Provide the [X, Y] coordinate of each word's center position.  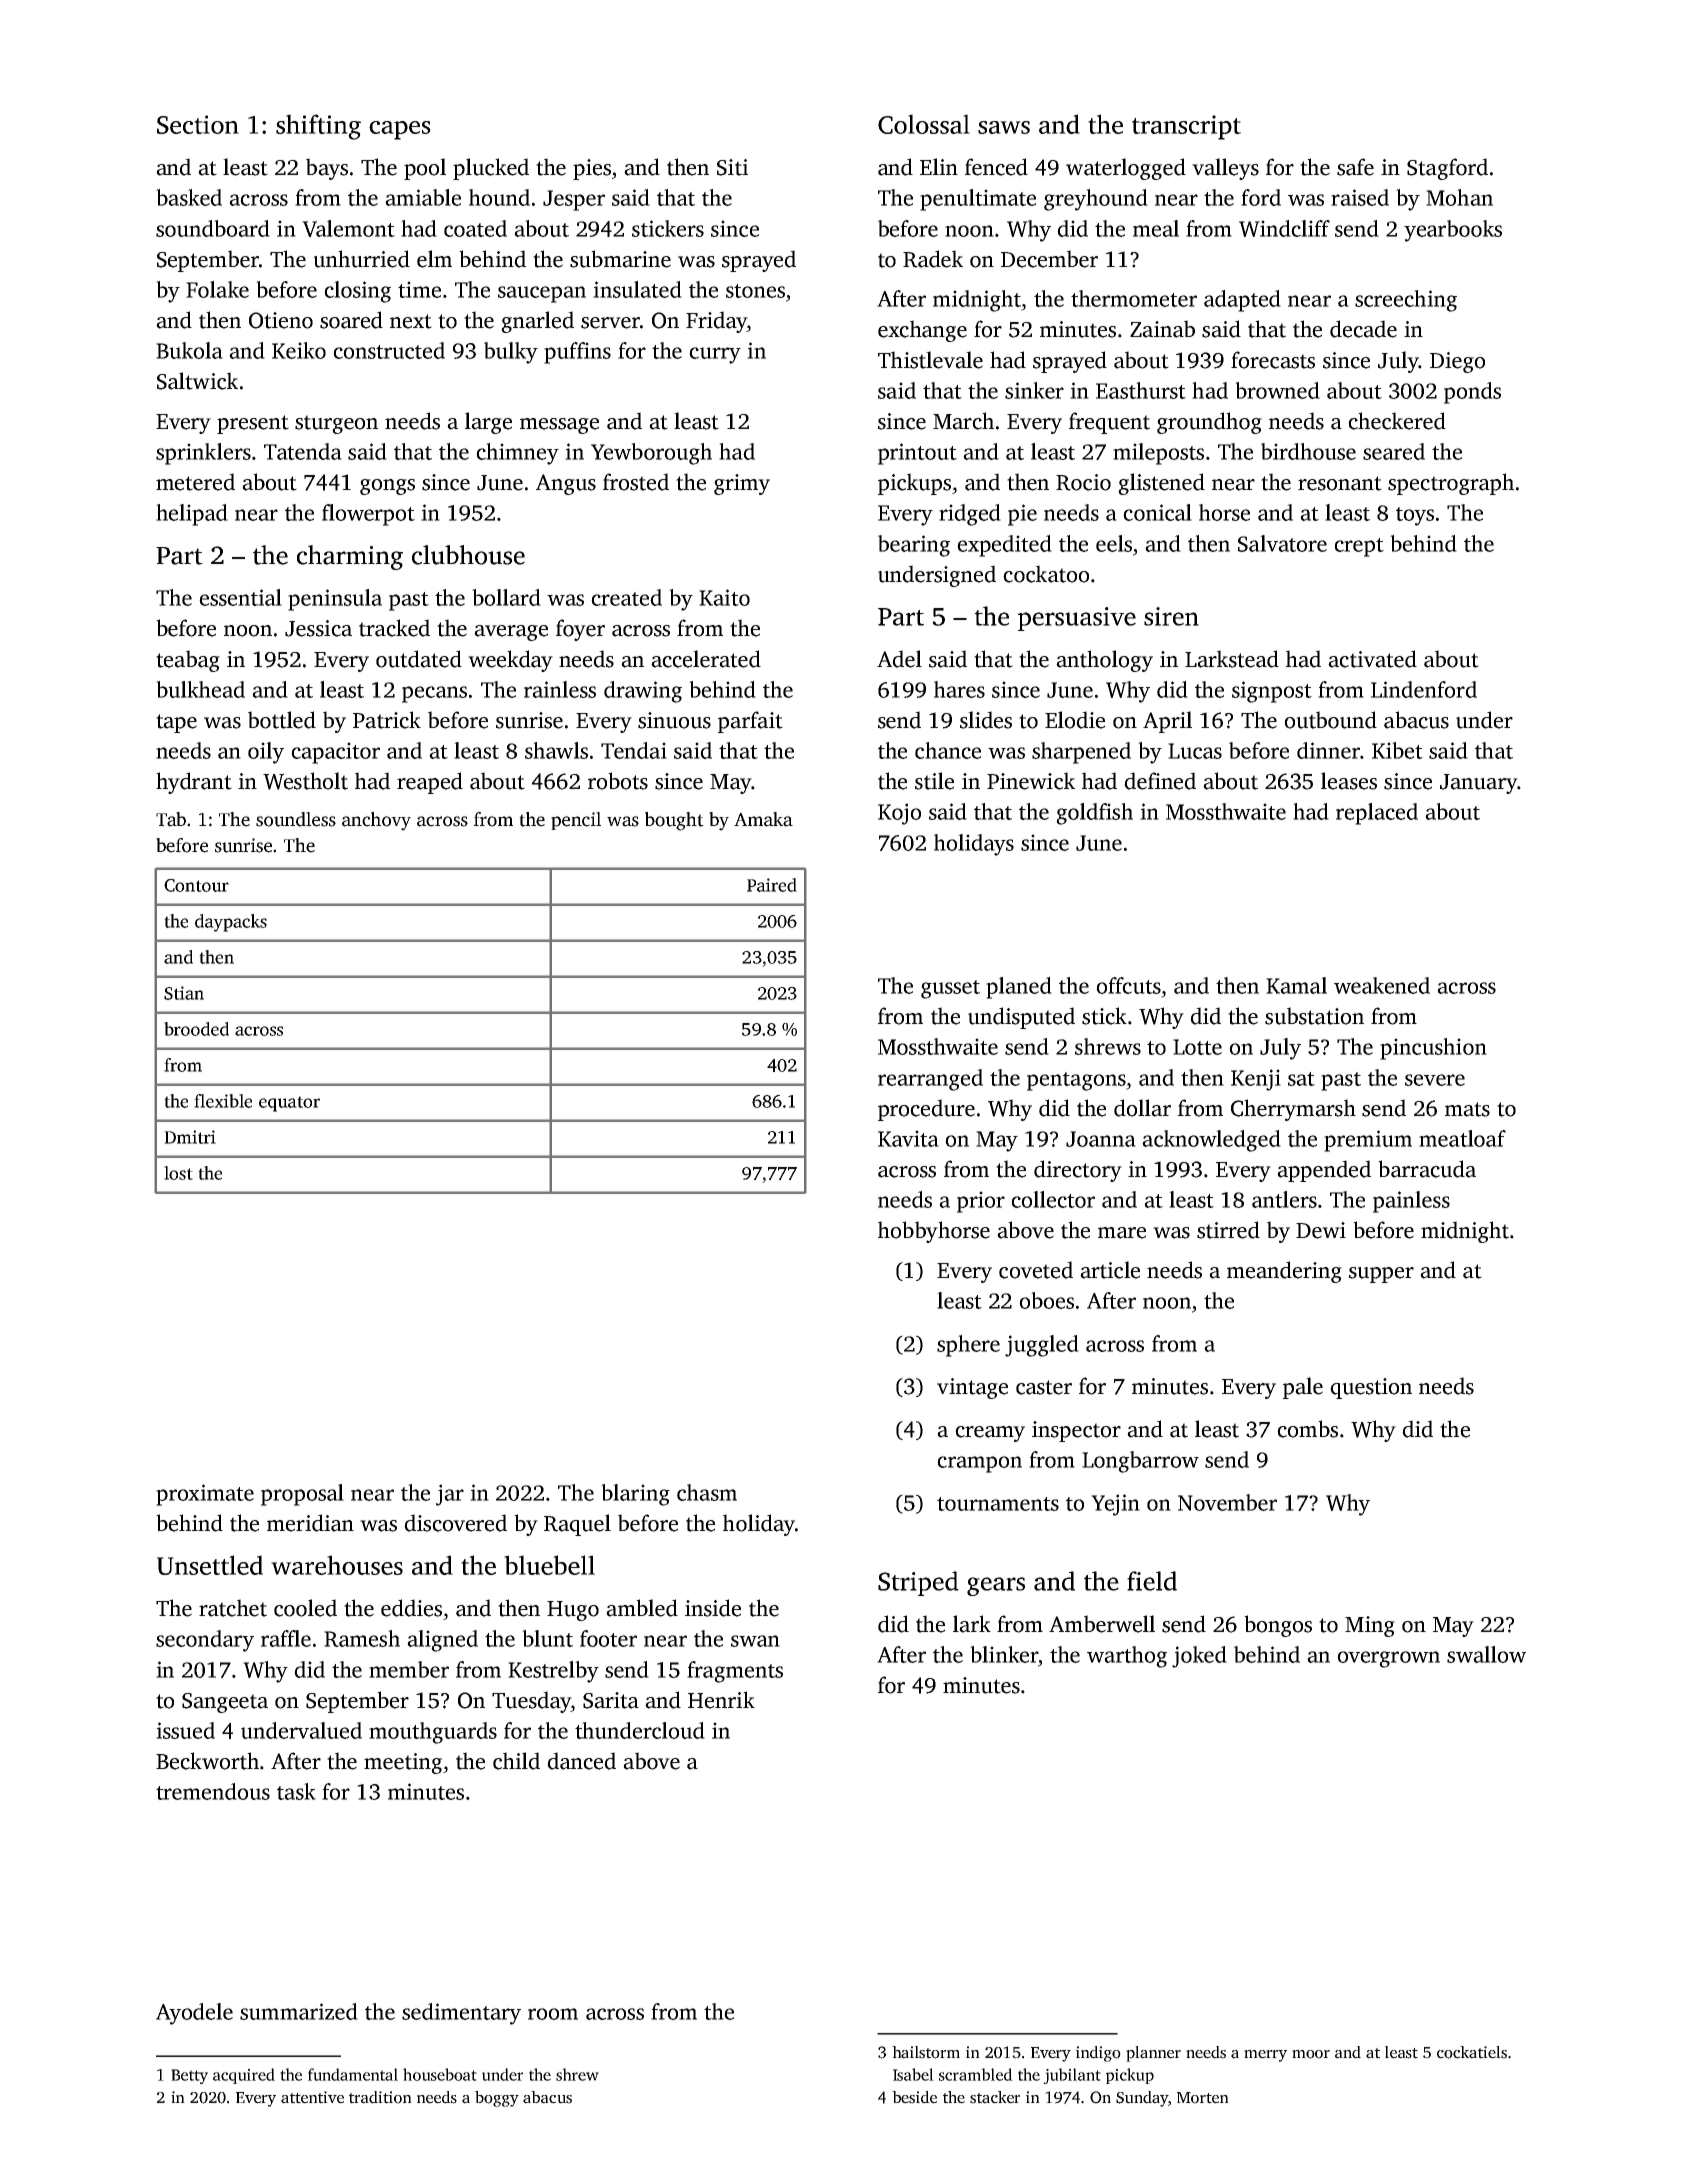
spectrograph [1451, 484]
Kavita [908, 1138]
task [296, 1791]
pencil [576, 821]
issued [185, 1730]
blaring [635, 1495]
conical [1157, 512]
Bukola [189, 350]
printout [917, 454]
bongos [1278, 1626]
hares [959, 689]
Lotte [1197, 1047]
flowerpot [368, 515]
